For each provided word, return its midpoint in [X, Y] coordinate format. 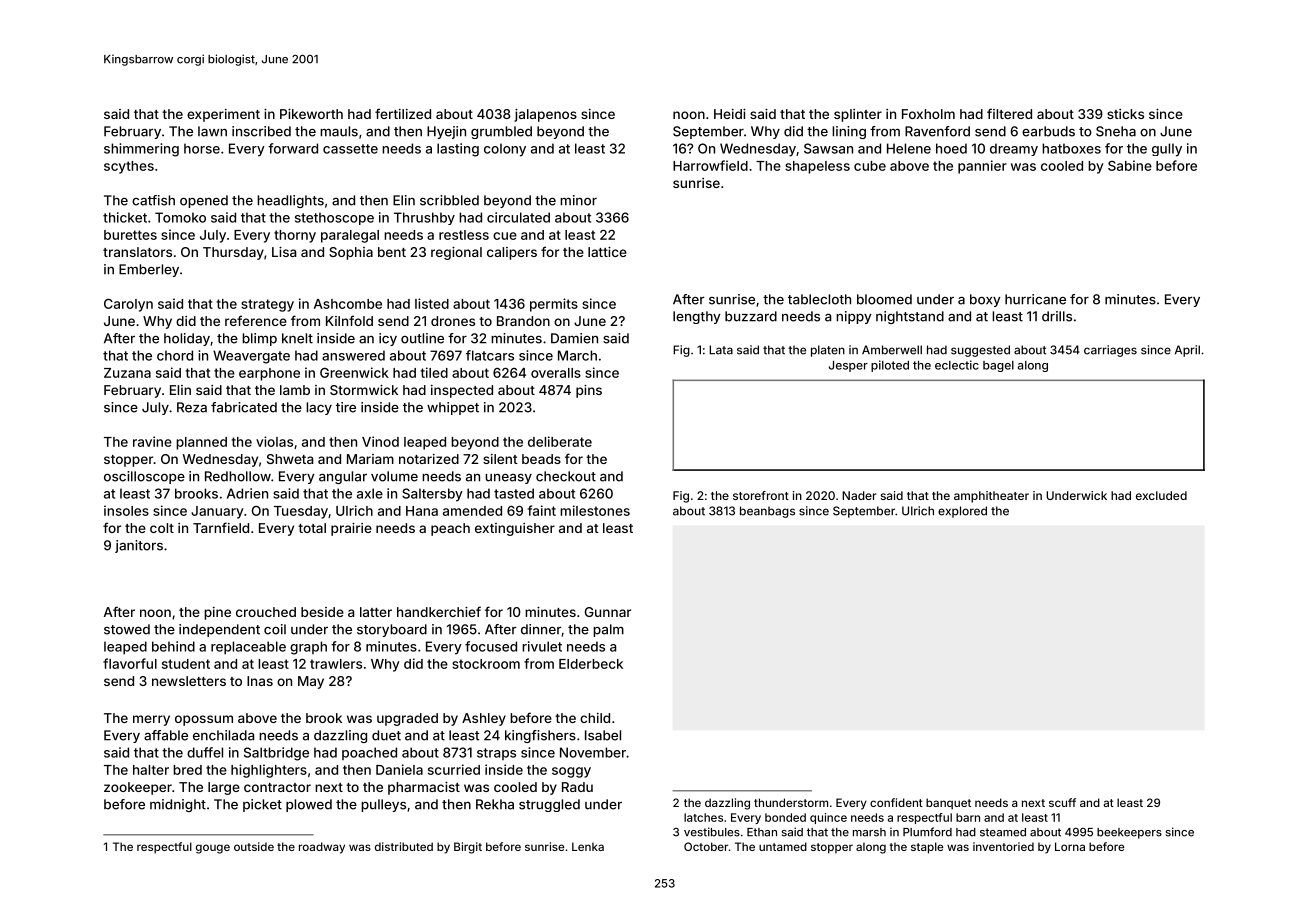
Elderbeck [591, 664]
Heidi [730, 114]
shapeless [817, 167]
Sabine [1130, 165]
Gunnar [608, 612]
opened [204, 201]
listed [432, 303]
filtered [1009, 113]
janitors [139, 546]
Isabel [603, 735]
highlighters [269, 771]
